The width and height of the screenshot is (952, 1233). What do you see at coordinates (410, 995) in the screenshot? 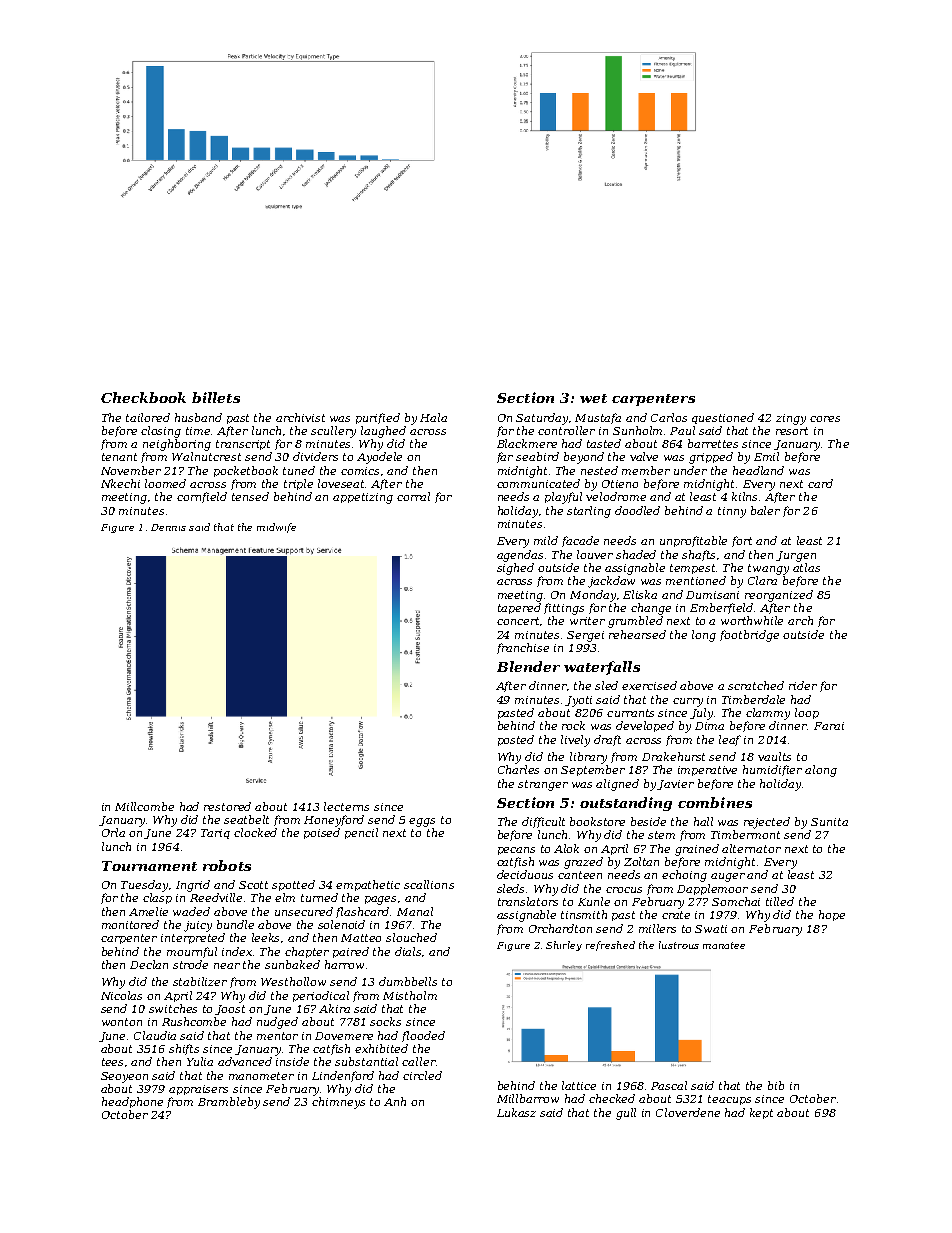
I see `Mistholm` at bounding box center [410, 995].
